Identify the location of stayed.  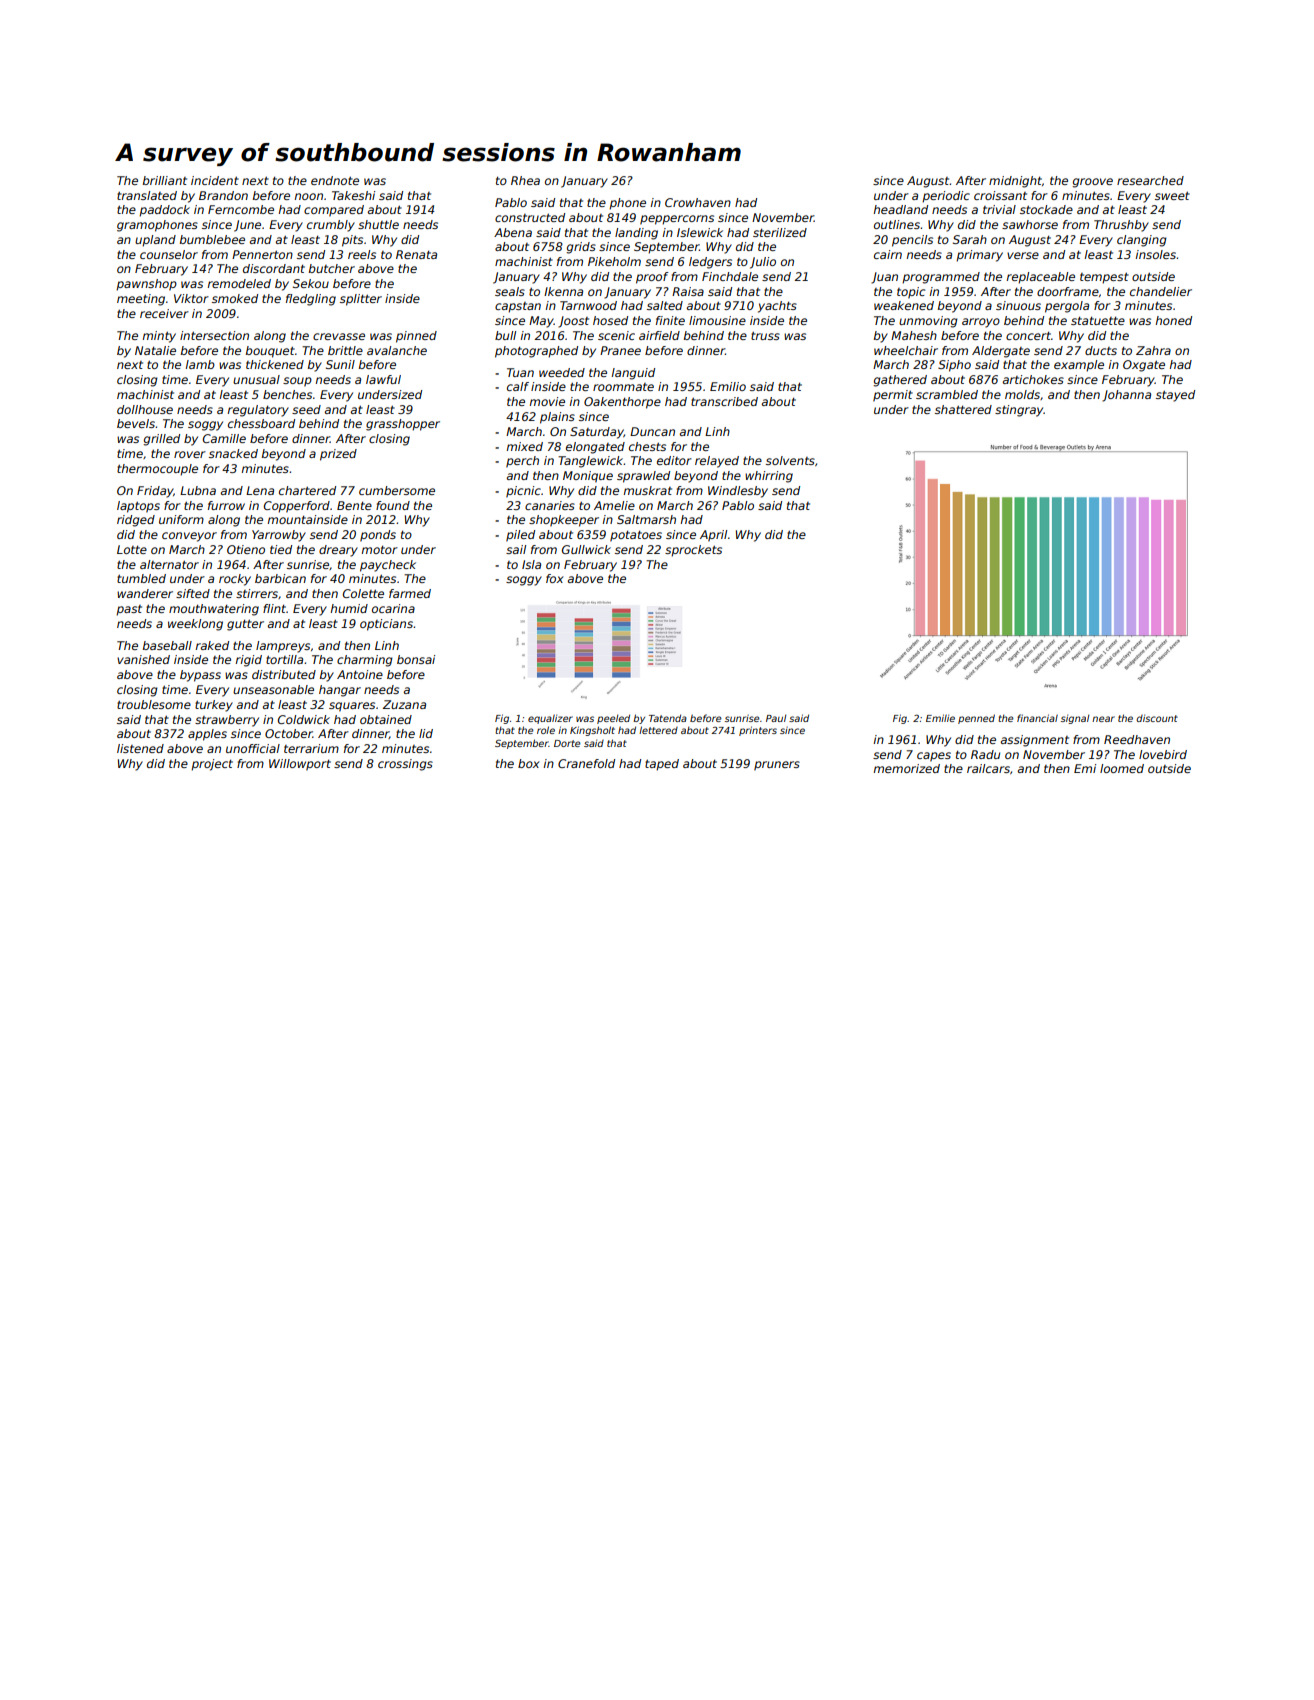
(1175, 396).
